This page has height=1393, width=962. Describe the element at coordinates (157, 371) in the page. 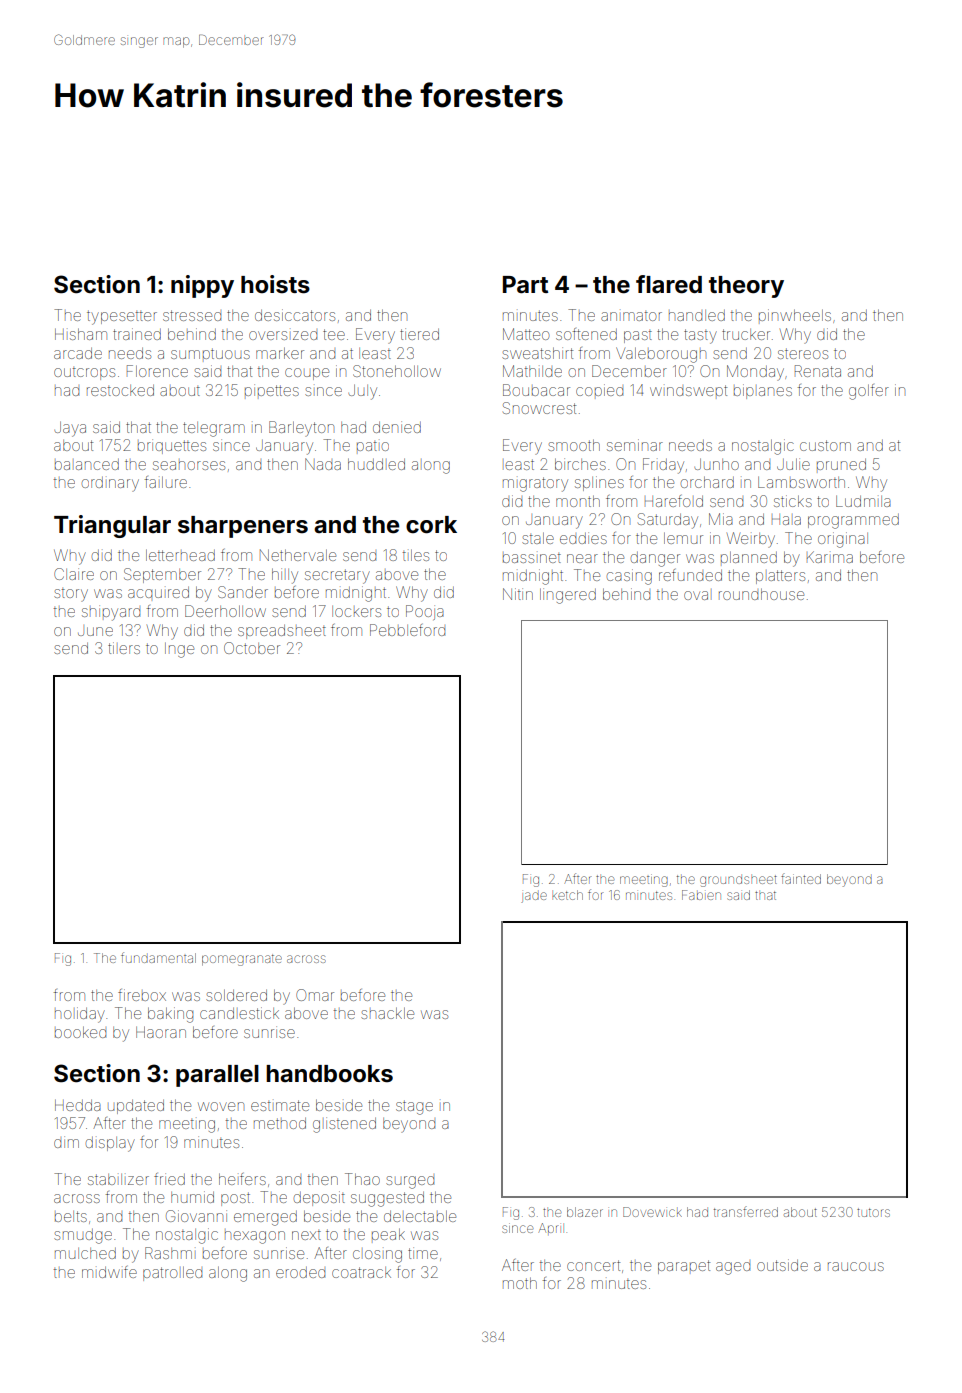

I see `Florence` at that location.
